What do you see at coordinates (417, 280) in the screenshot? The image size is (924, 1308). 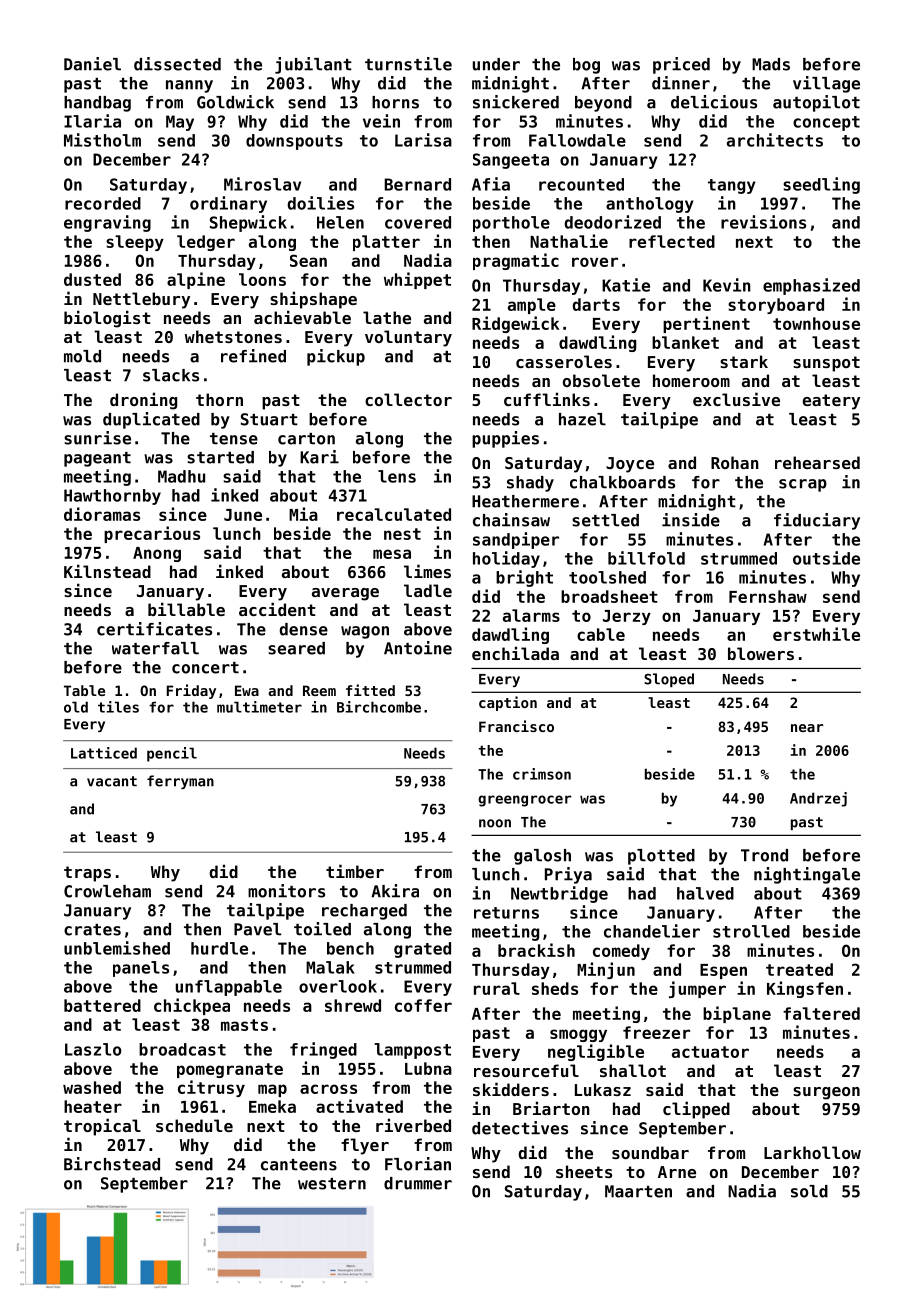 I see `whippet` at bounding box center [417, 280].
